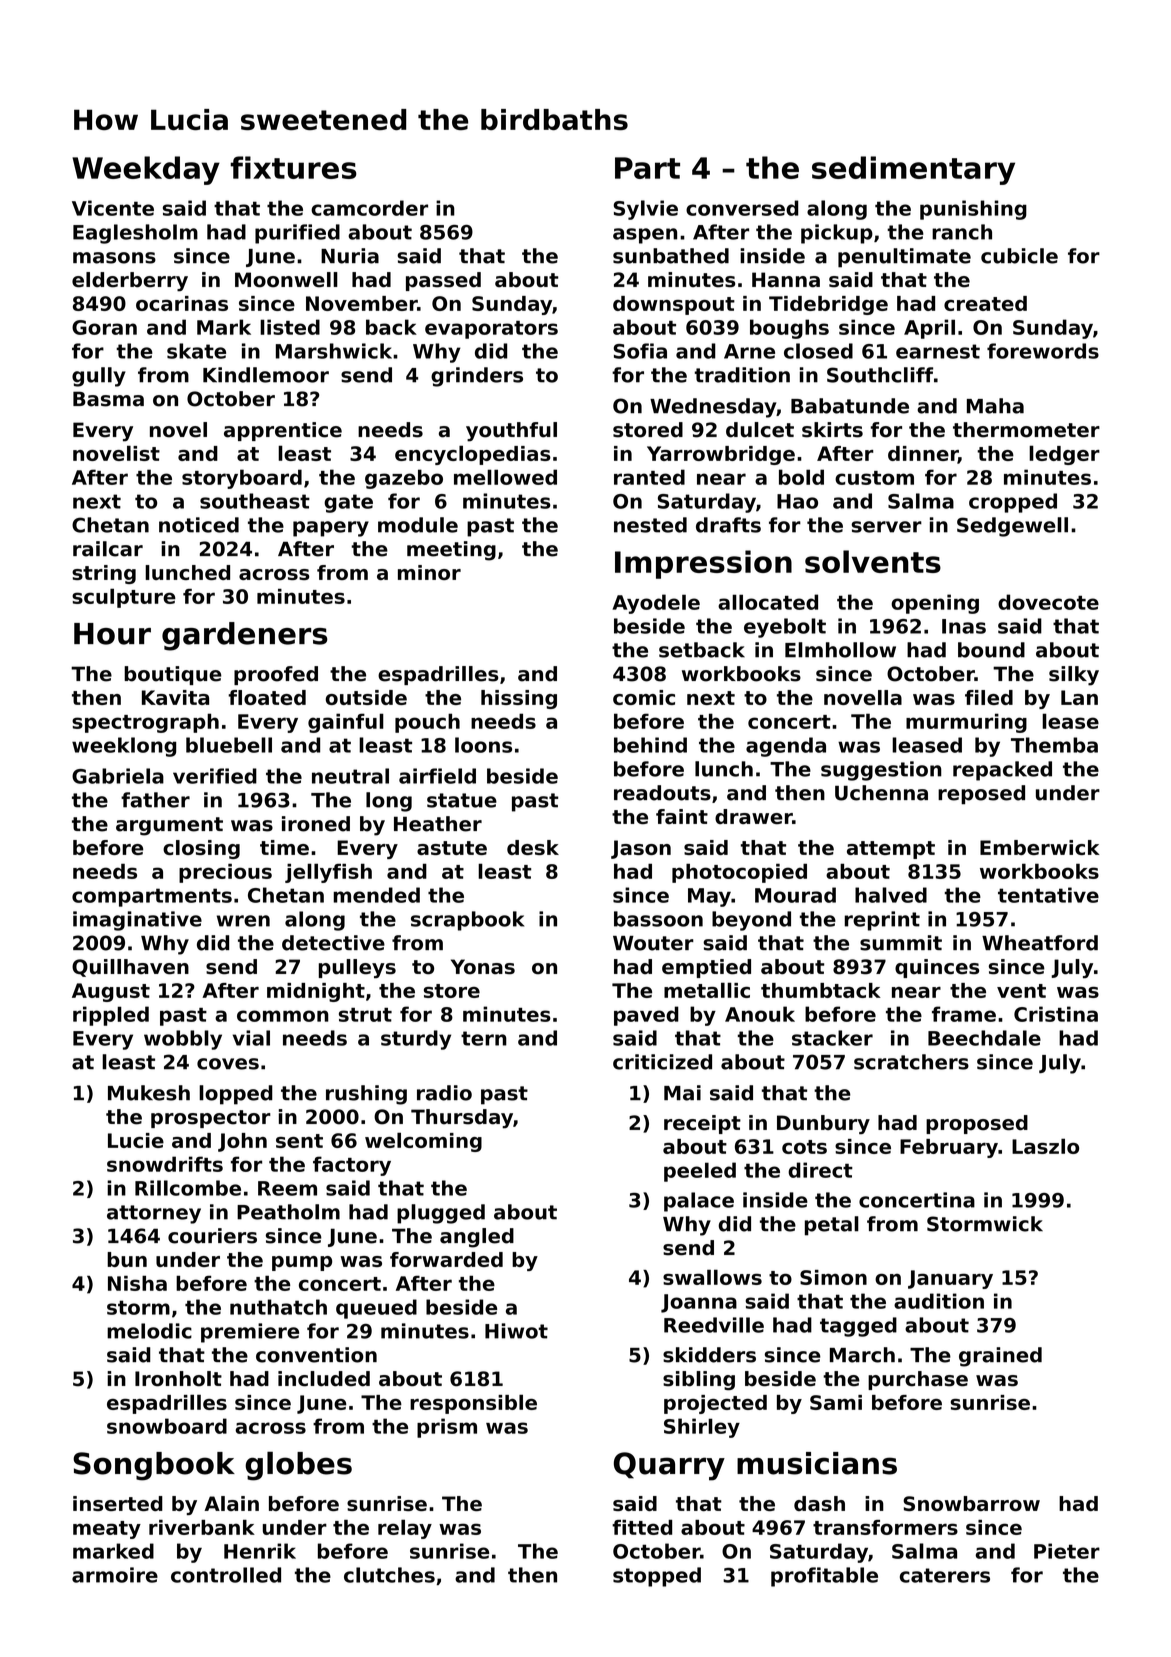 The width and height of the page is (1171, 1657). I want to click on statue, so click(462, 800).
